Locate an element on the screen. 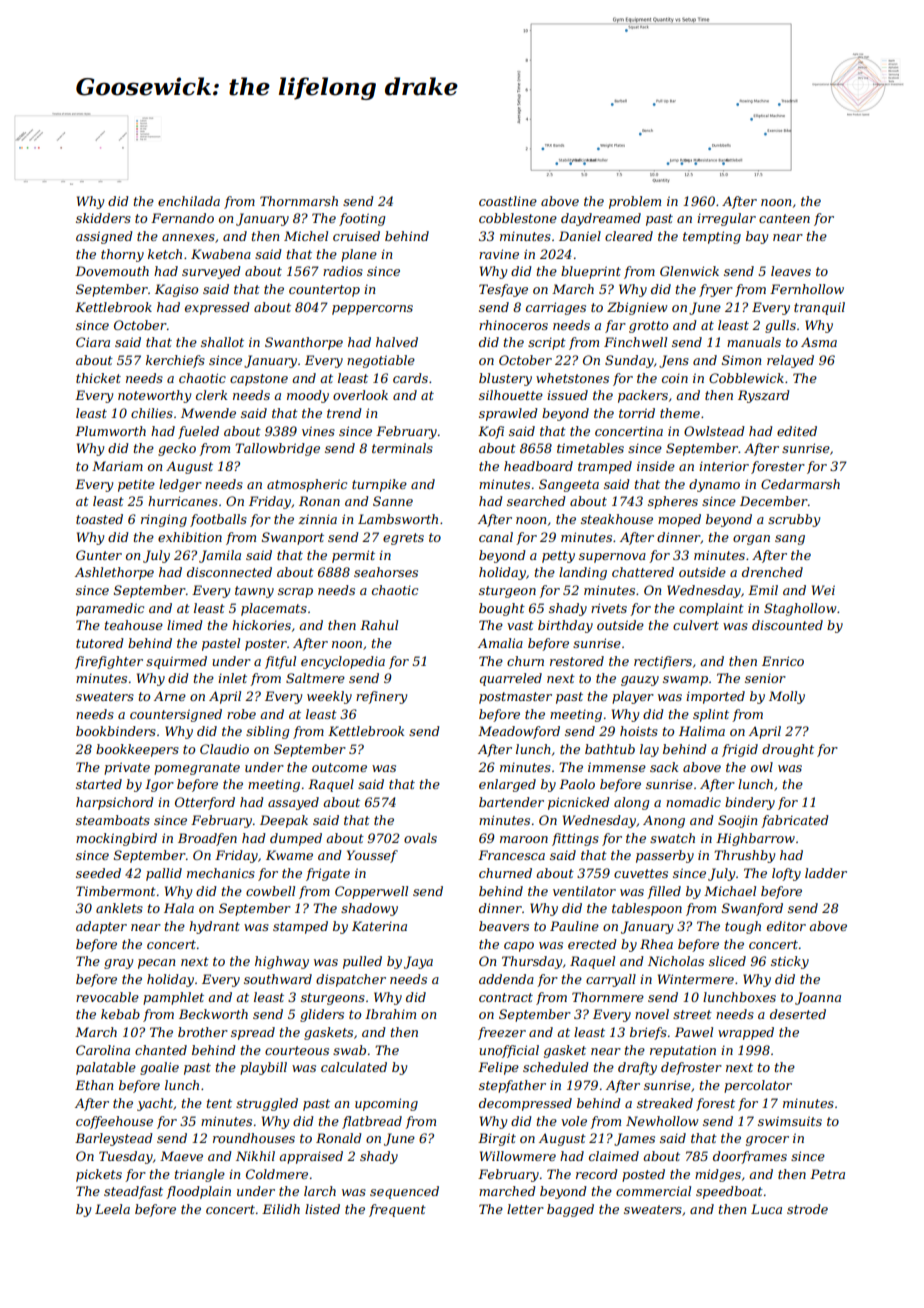 The image size is (924, 1308). Daniel is located at coordinates (580, 236).
